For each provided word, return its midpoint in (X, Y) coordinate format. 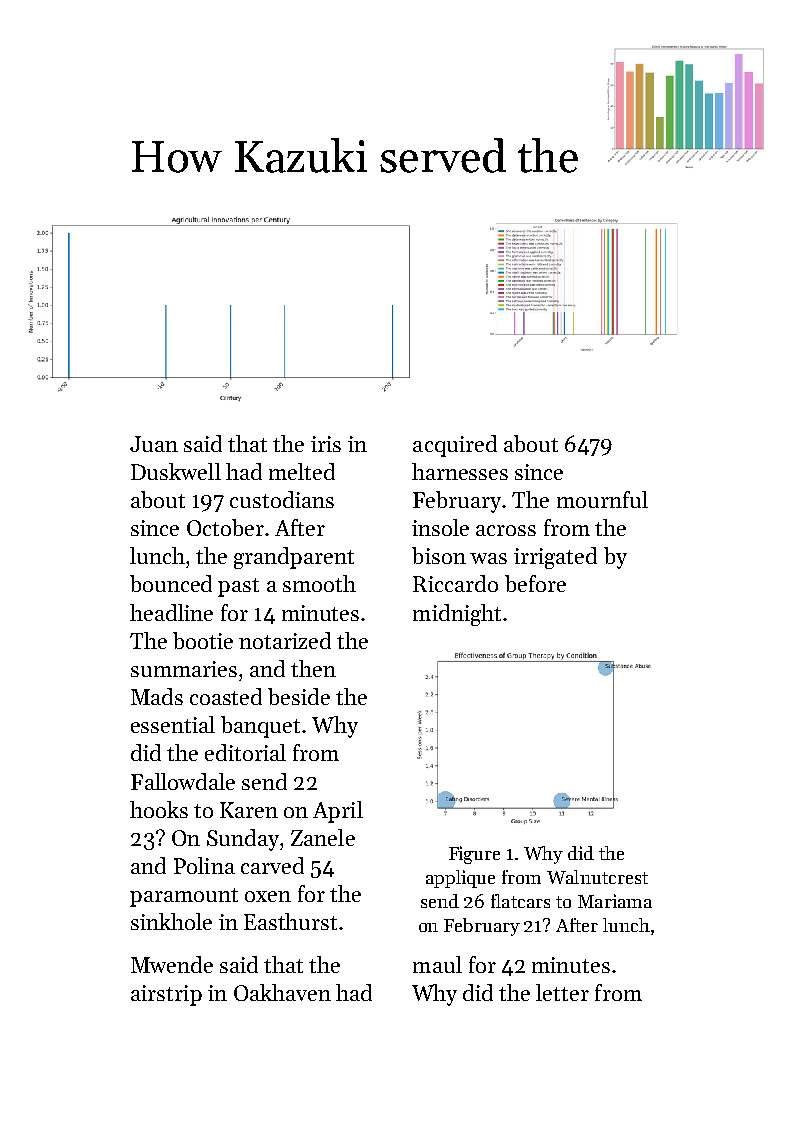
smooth (319, 583)
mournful (602, 499)
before (535, 583)
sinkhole (171, 921)
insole (440, 527)
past (238, 587)
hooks (159, 809)
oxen (268, 896)
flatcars (520, 901)
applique (460, 879)
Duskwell (176, 471)
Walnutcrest (597, 877)
